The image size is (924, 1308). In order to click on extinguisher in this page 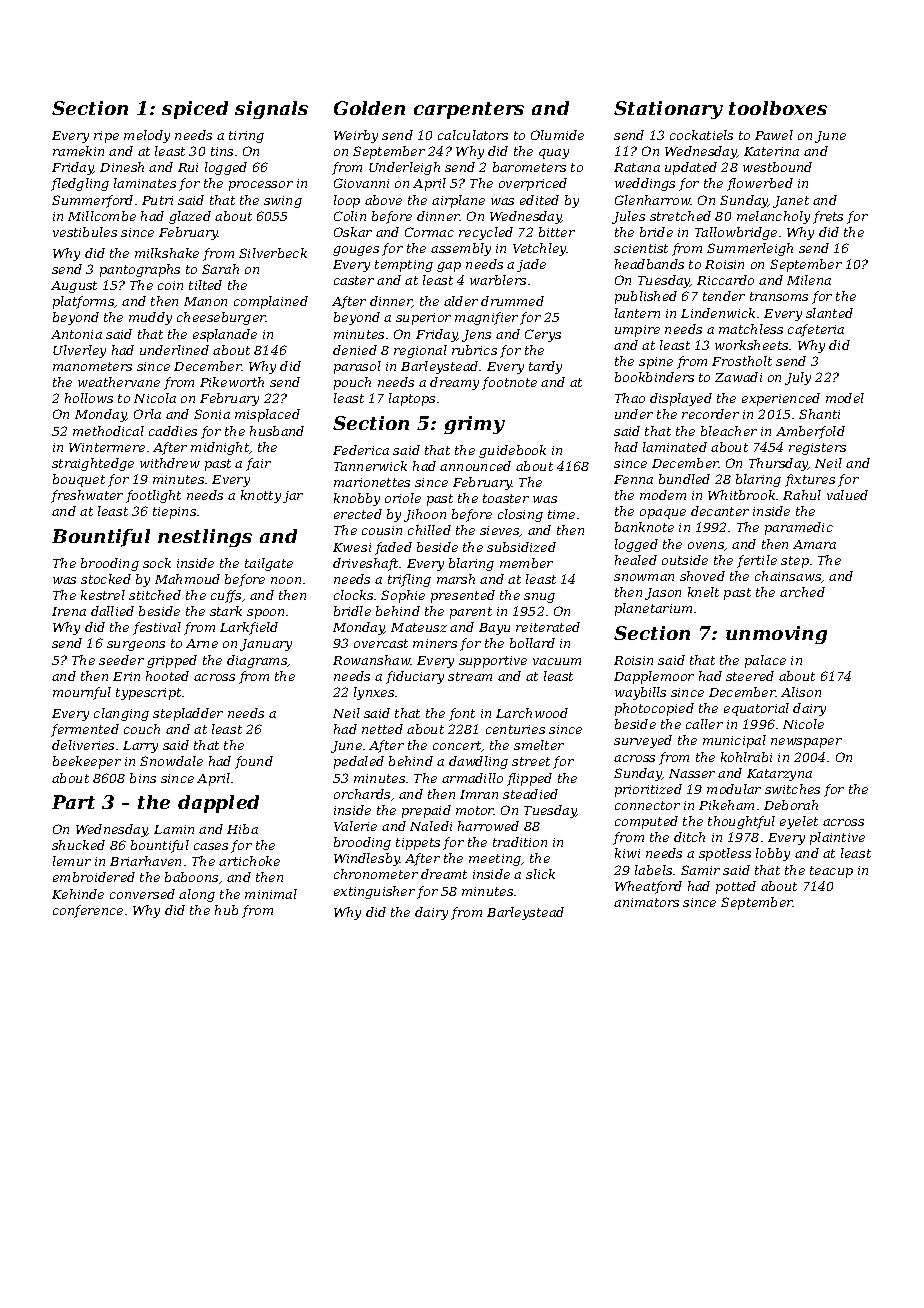, I will do `click(374, 892)`.
